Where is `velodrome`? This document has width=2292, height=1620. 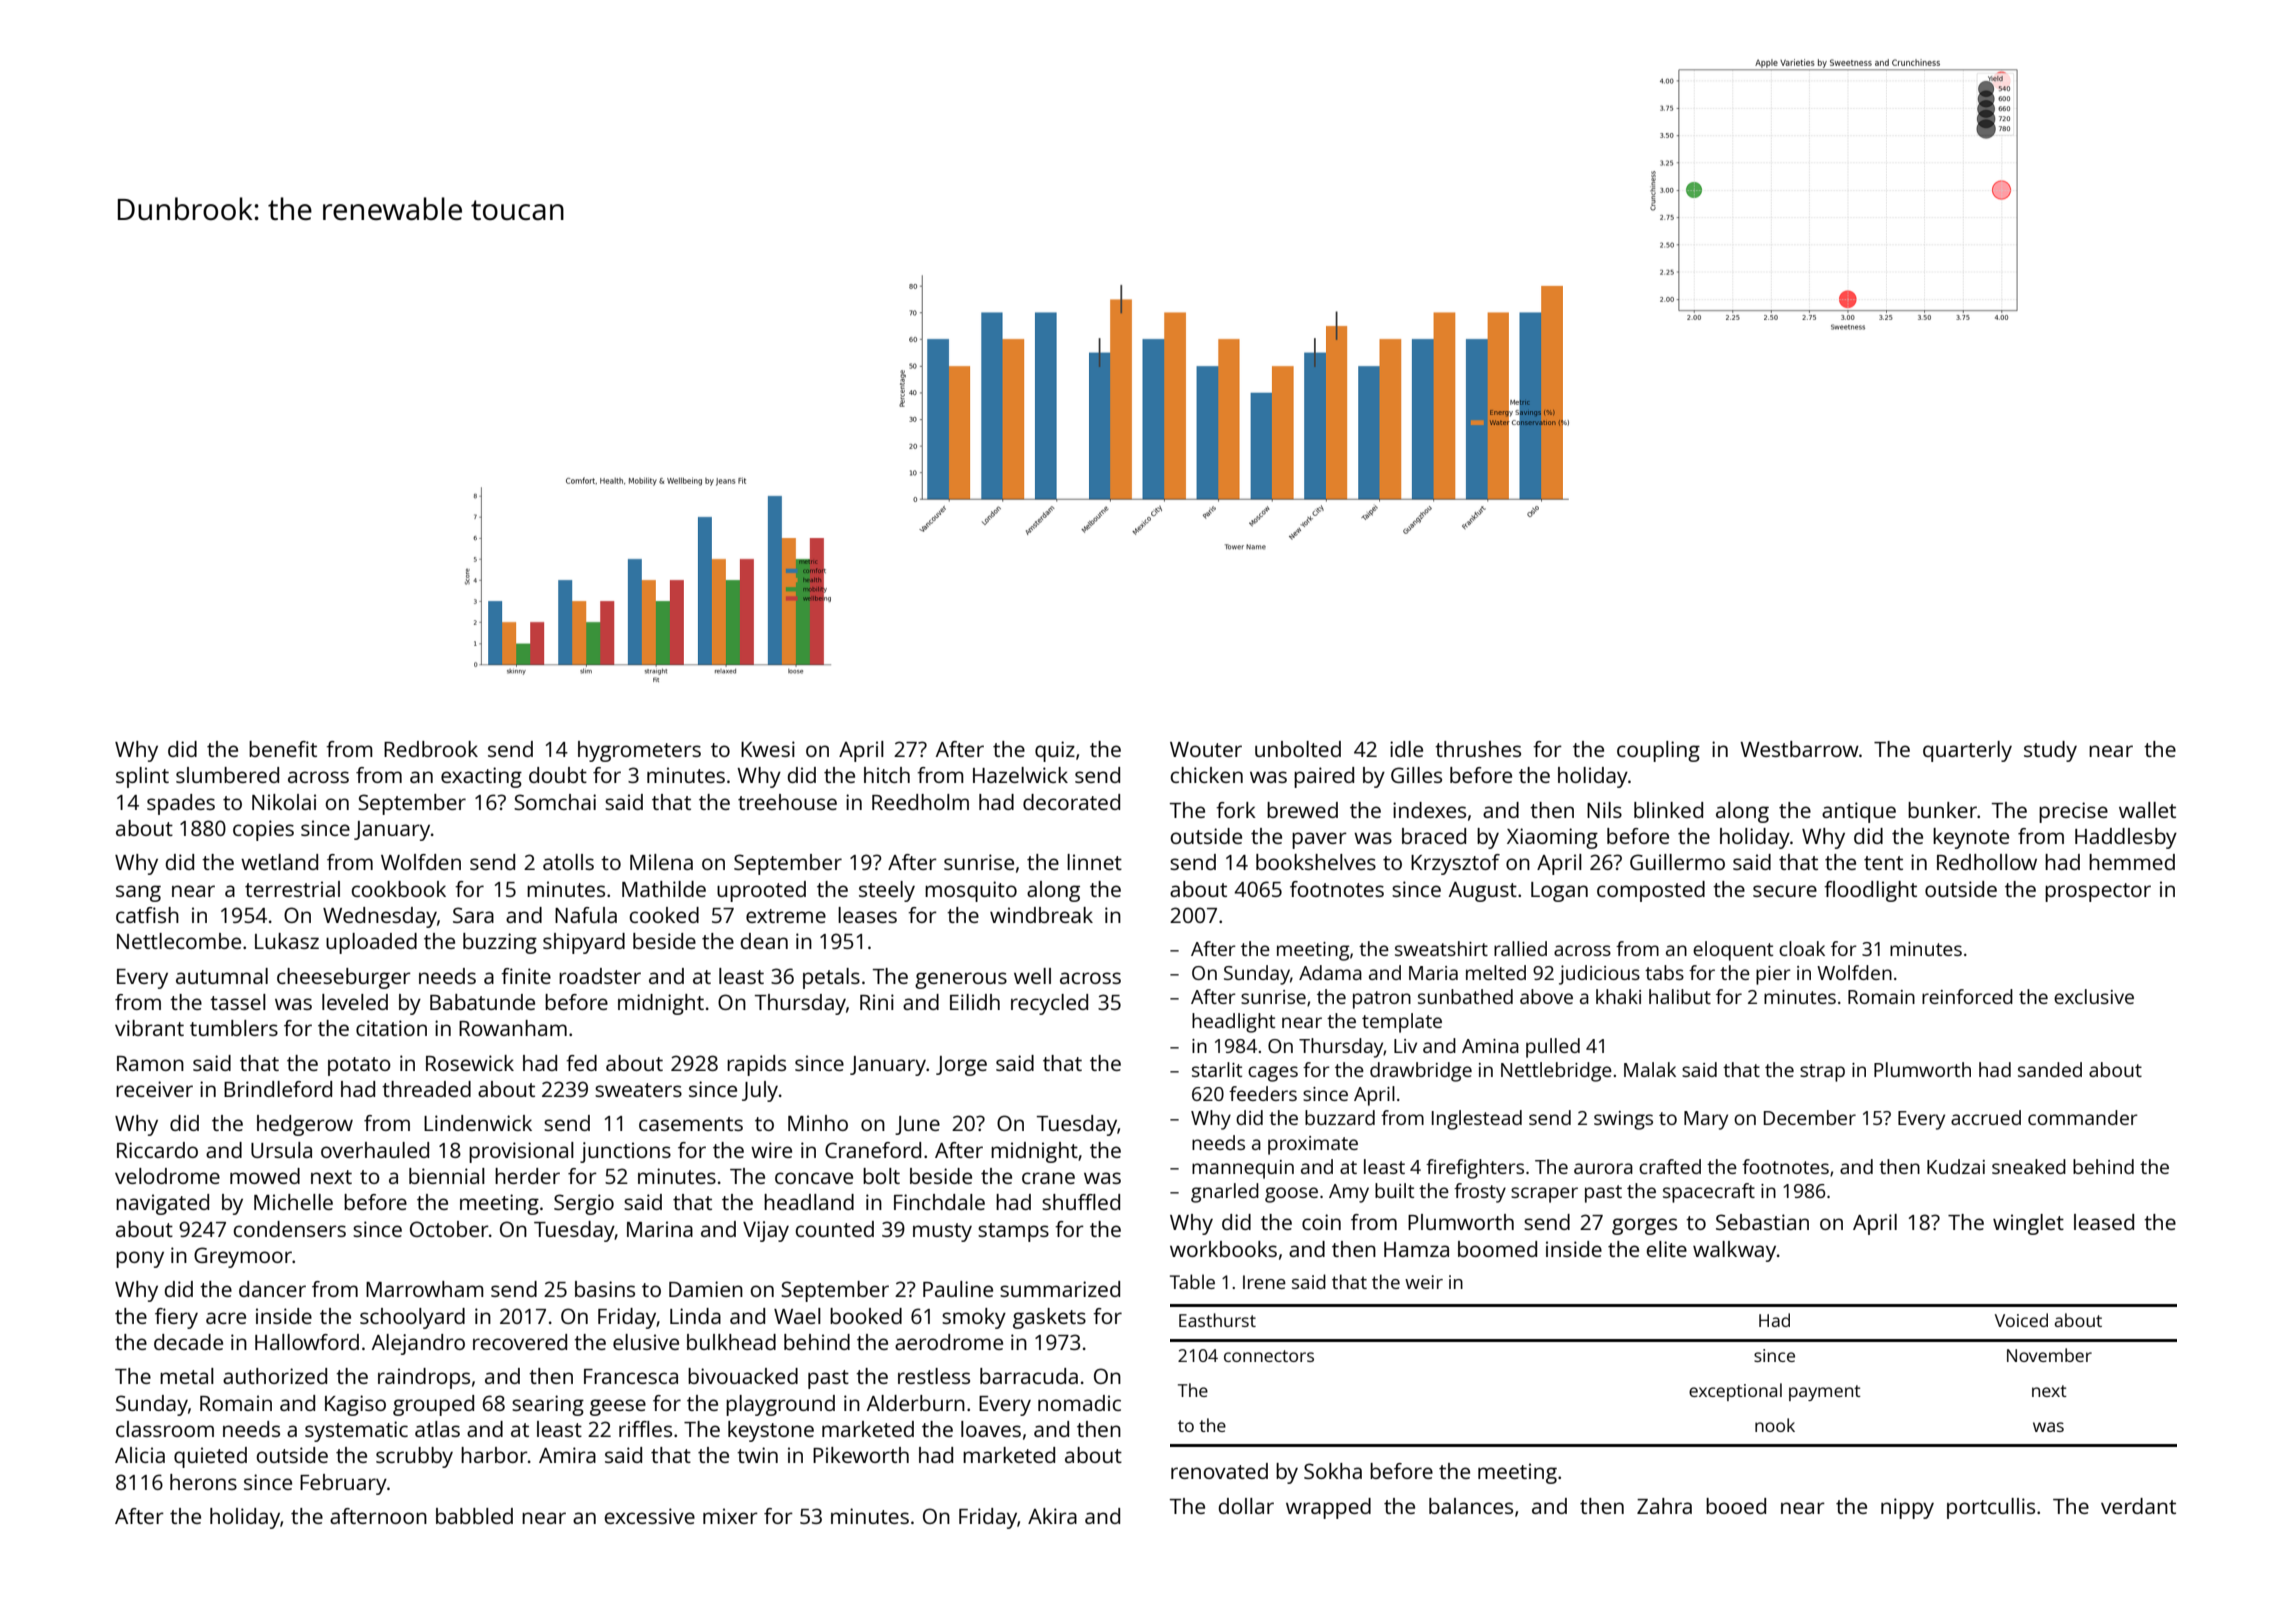
velodrome is located at coordinates (167, 1176).
